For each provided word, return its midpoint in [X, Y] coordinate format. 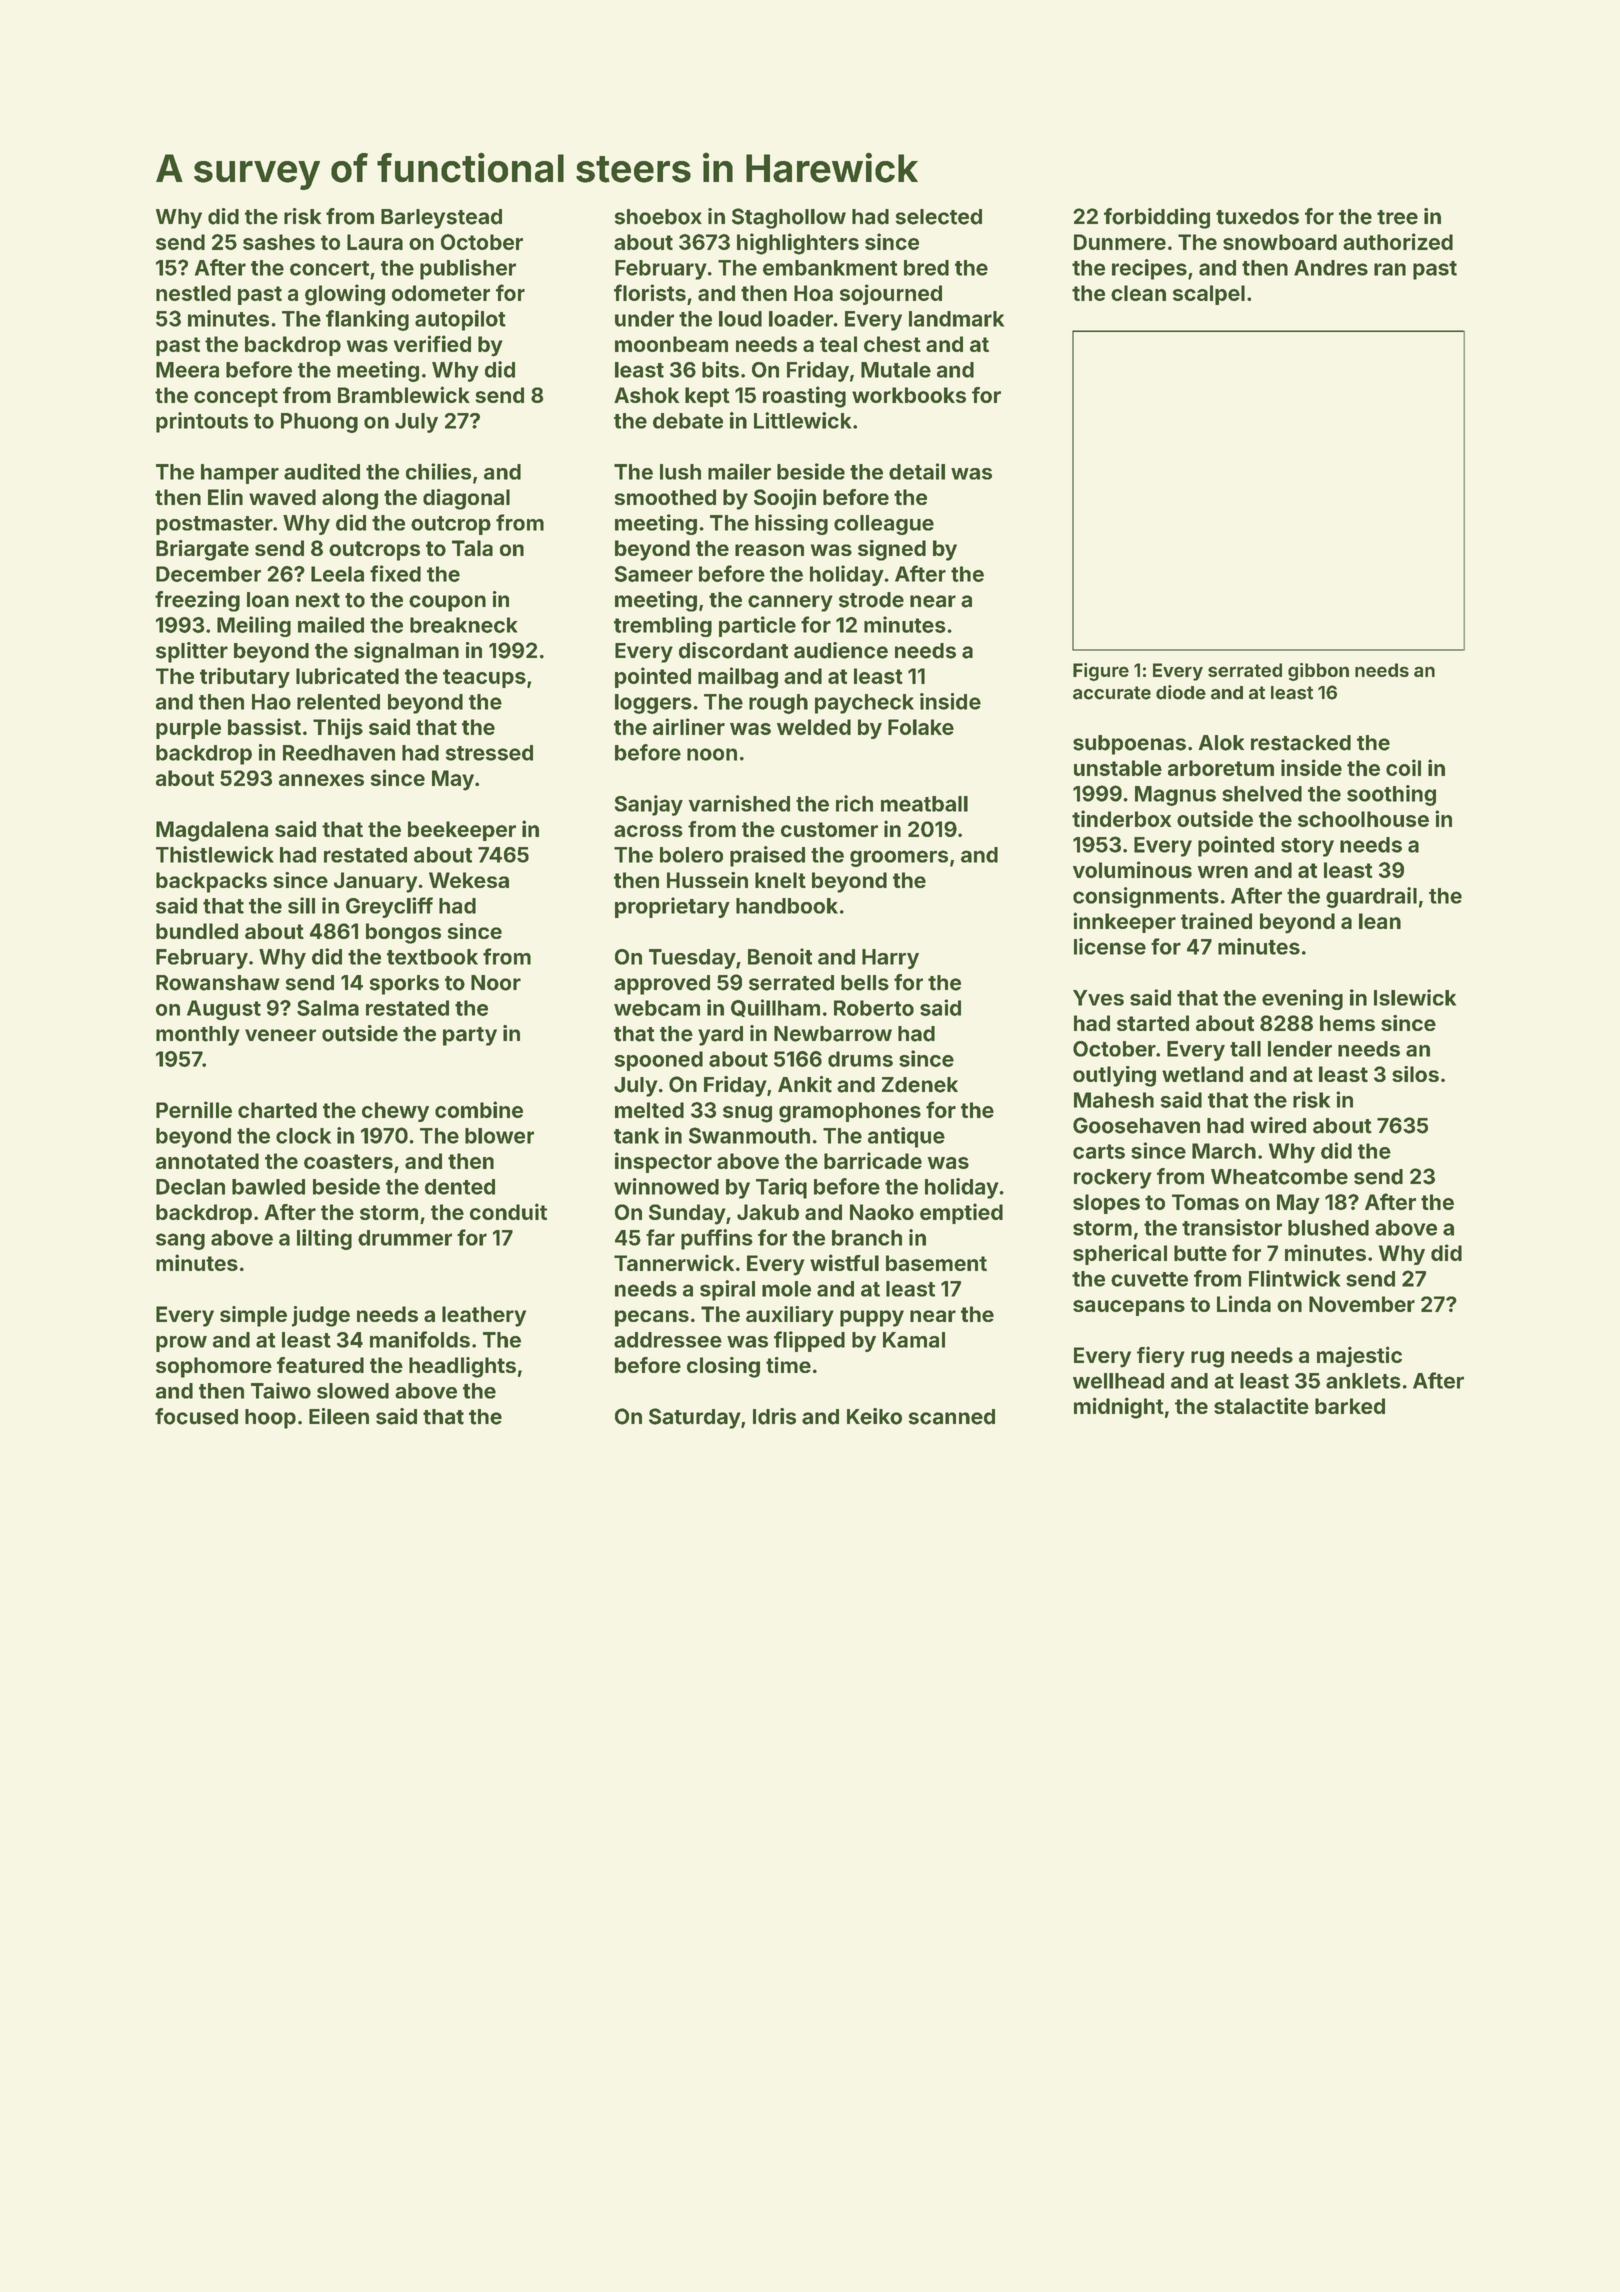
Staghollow [789, 218]
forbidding [1157, 218]
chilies [438, 471]
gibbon [1318, 672]
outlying [1114, 1076]
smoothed [665, 497]
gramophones [850, 1112]
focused [196, 1416]
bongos [403, 933]
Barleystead [441, 219]
